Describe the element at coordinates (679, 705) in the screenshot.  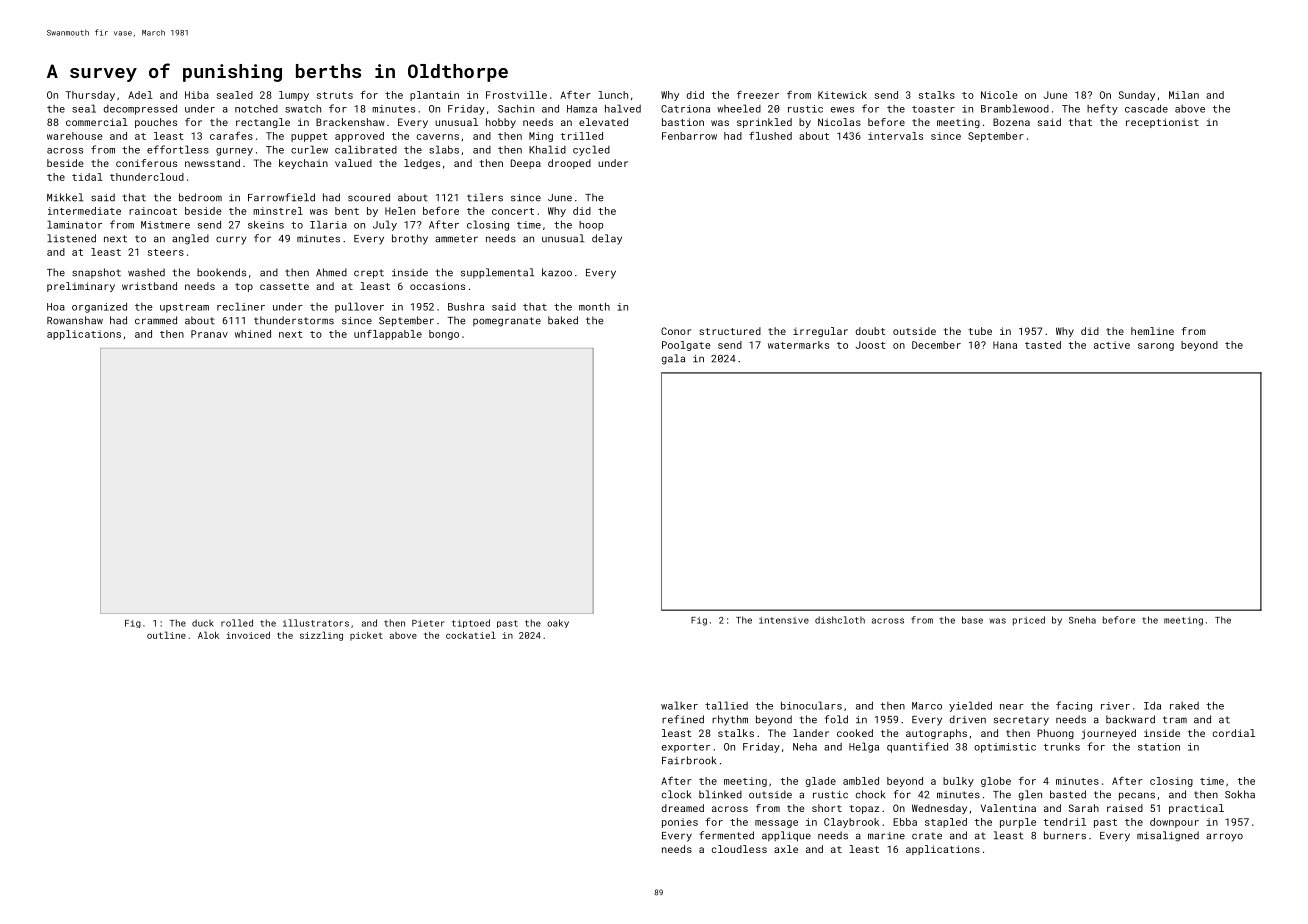
I see `walker` at that location.
